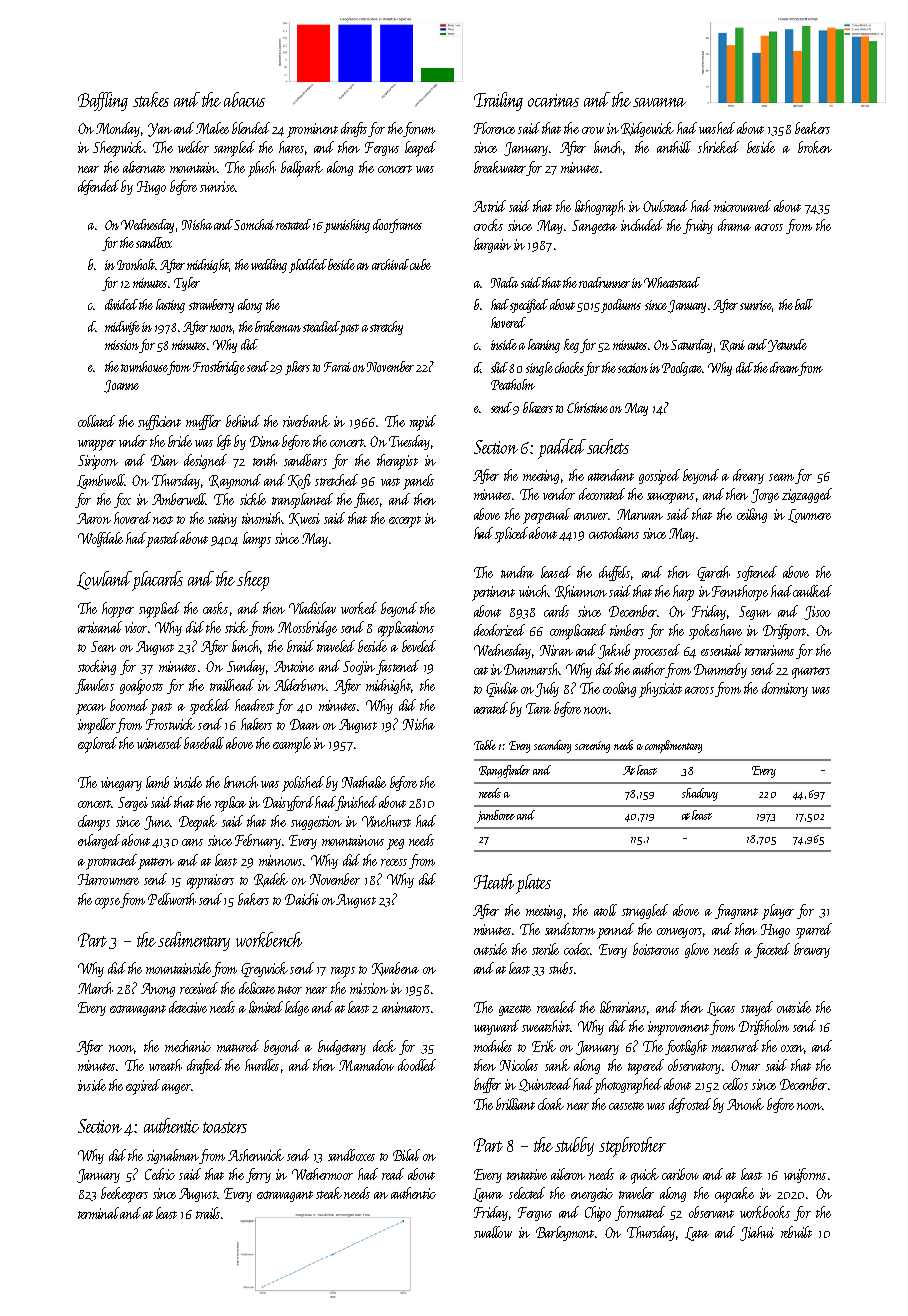 This document has height=1316, width=908. Describe the element at coordinates (769, 650) in the document. I see `terrariums` at that location.
